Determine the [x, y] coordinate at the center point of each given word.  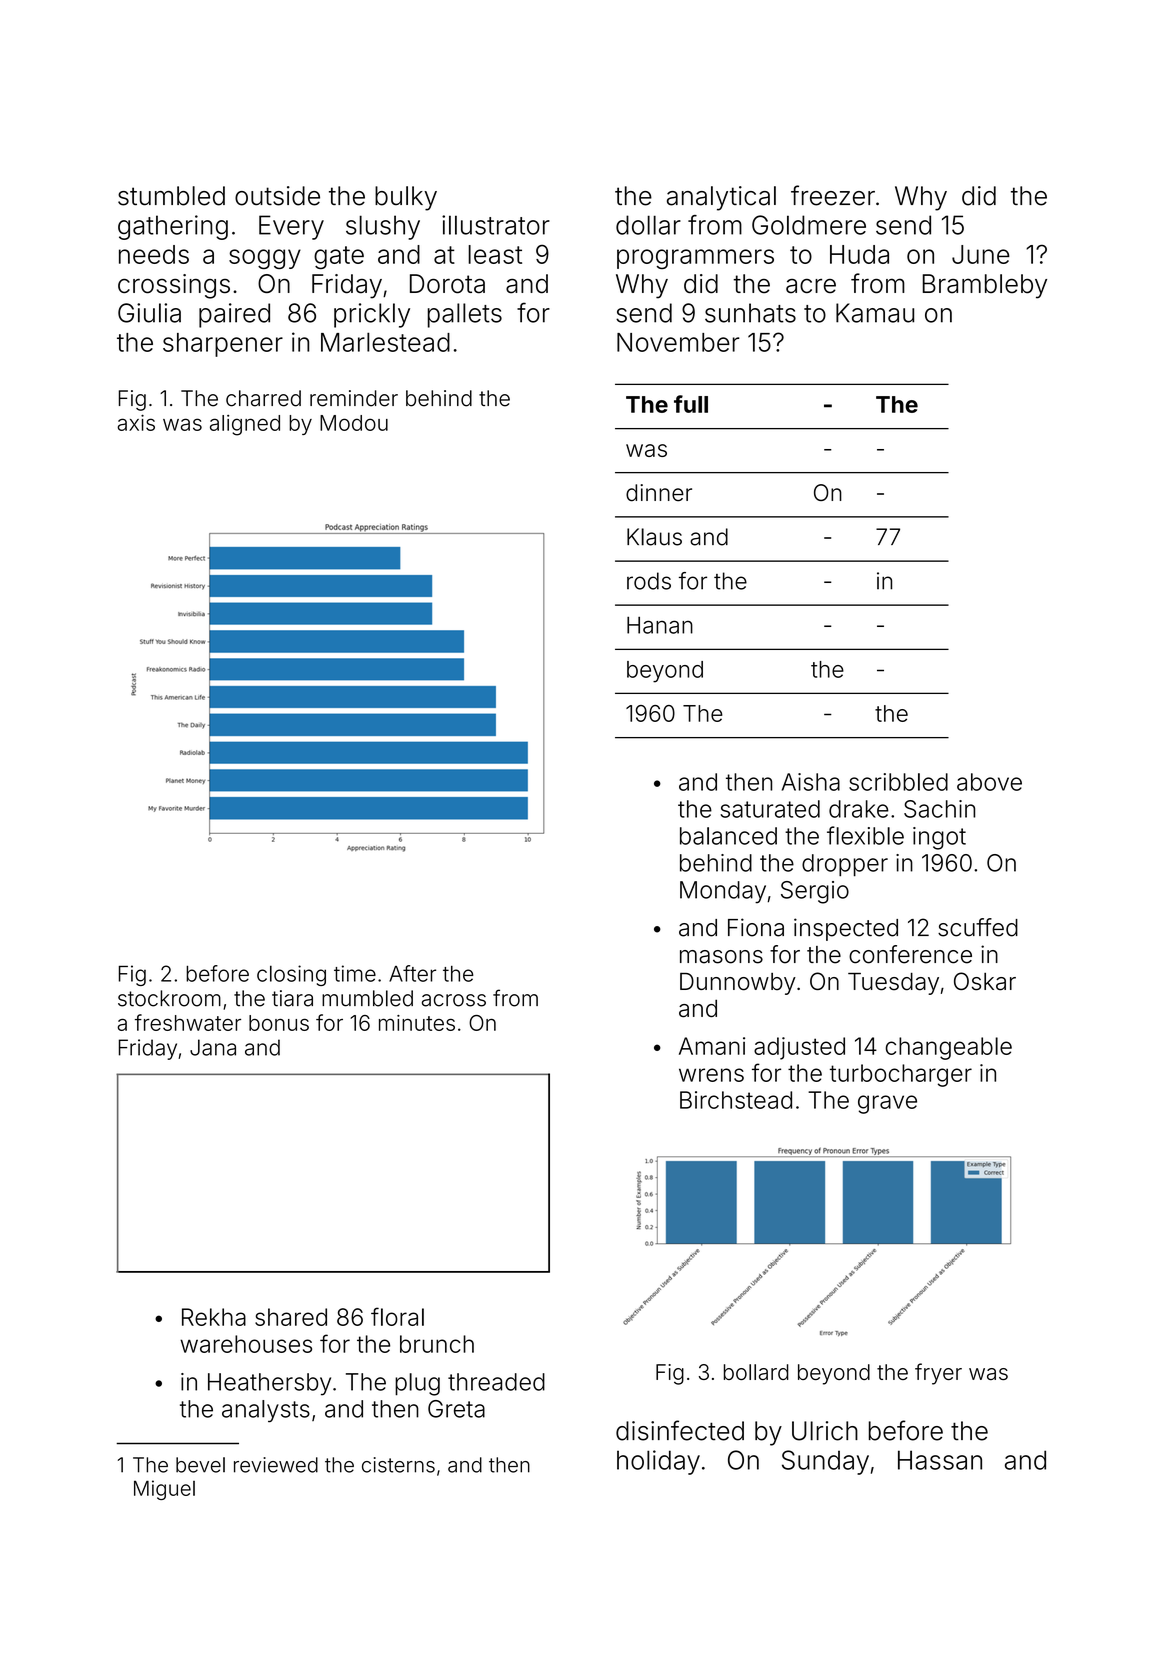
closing [291, 975]
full [691, 404]
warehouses [246, 1344]
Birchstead [736, 1100]
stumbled [171, 196]
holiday [658, 1462]
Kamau [875, 313]
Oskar [985, 981]
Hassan [940, 1460]
